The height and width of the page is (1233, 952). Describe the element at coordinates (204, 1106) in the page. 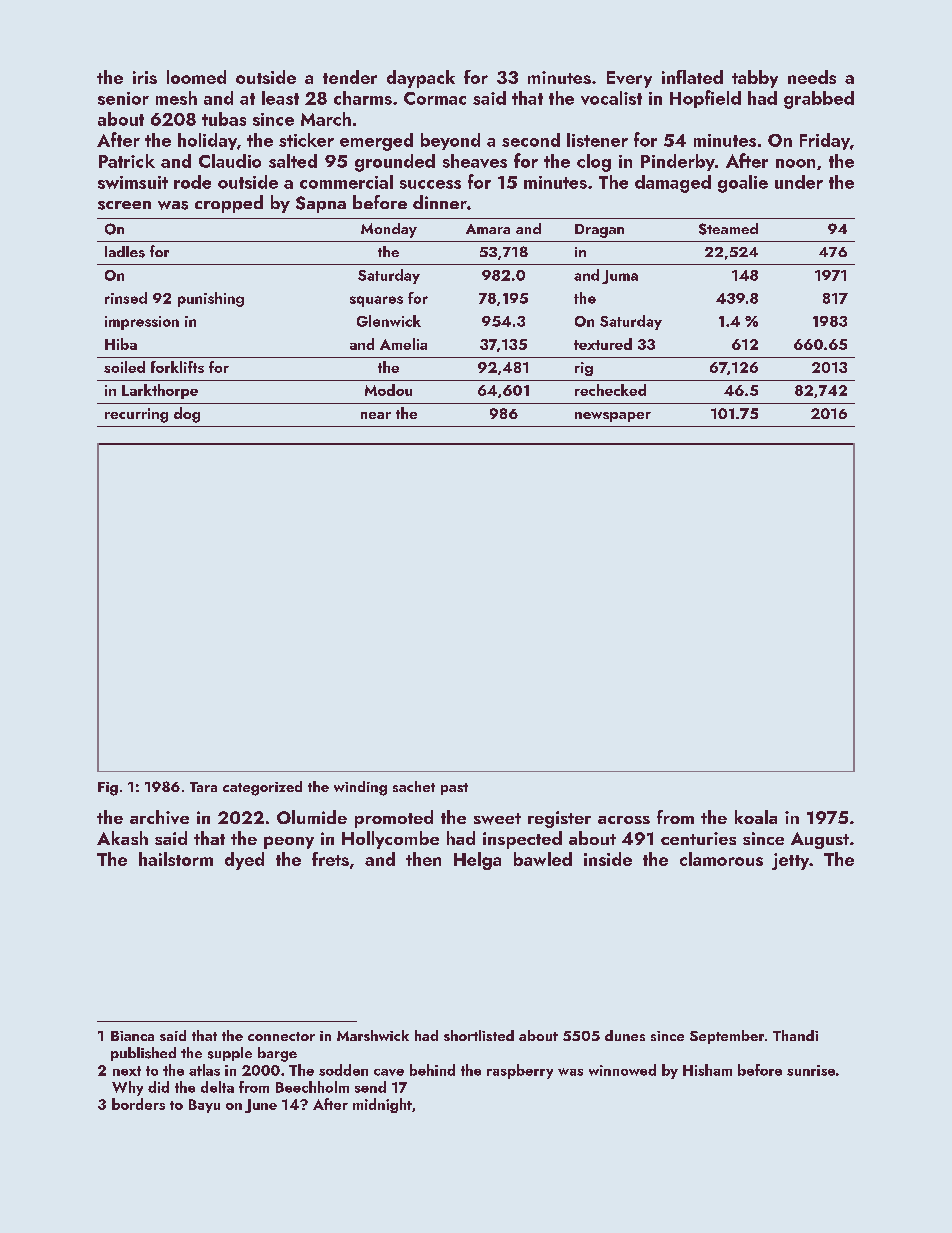

I see `Bayu` at that location.
